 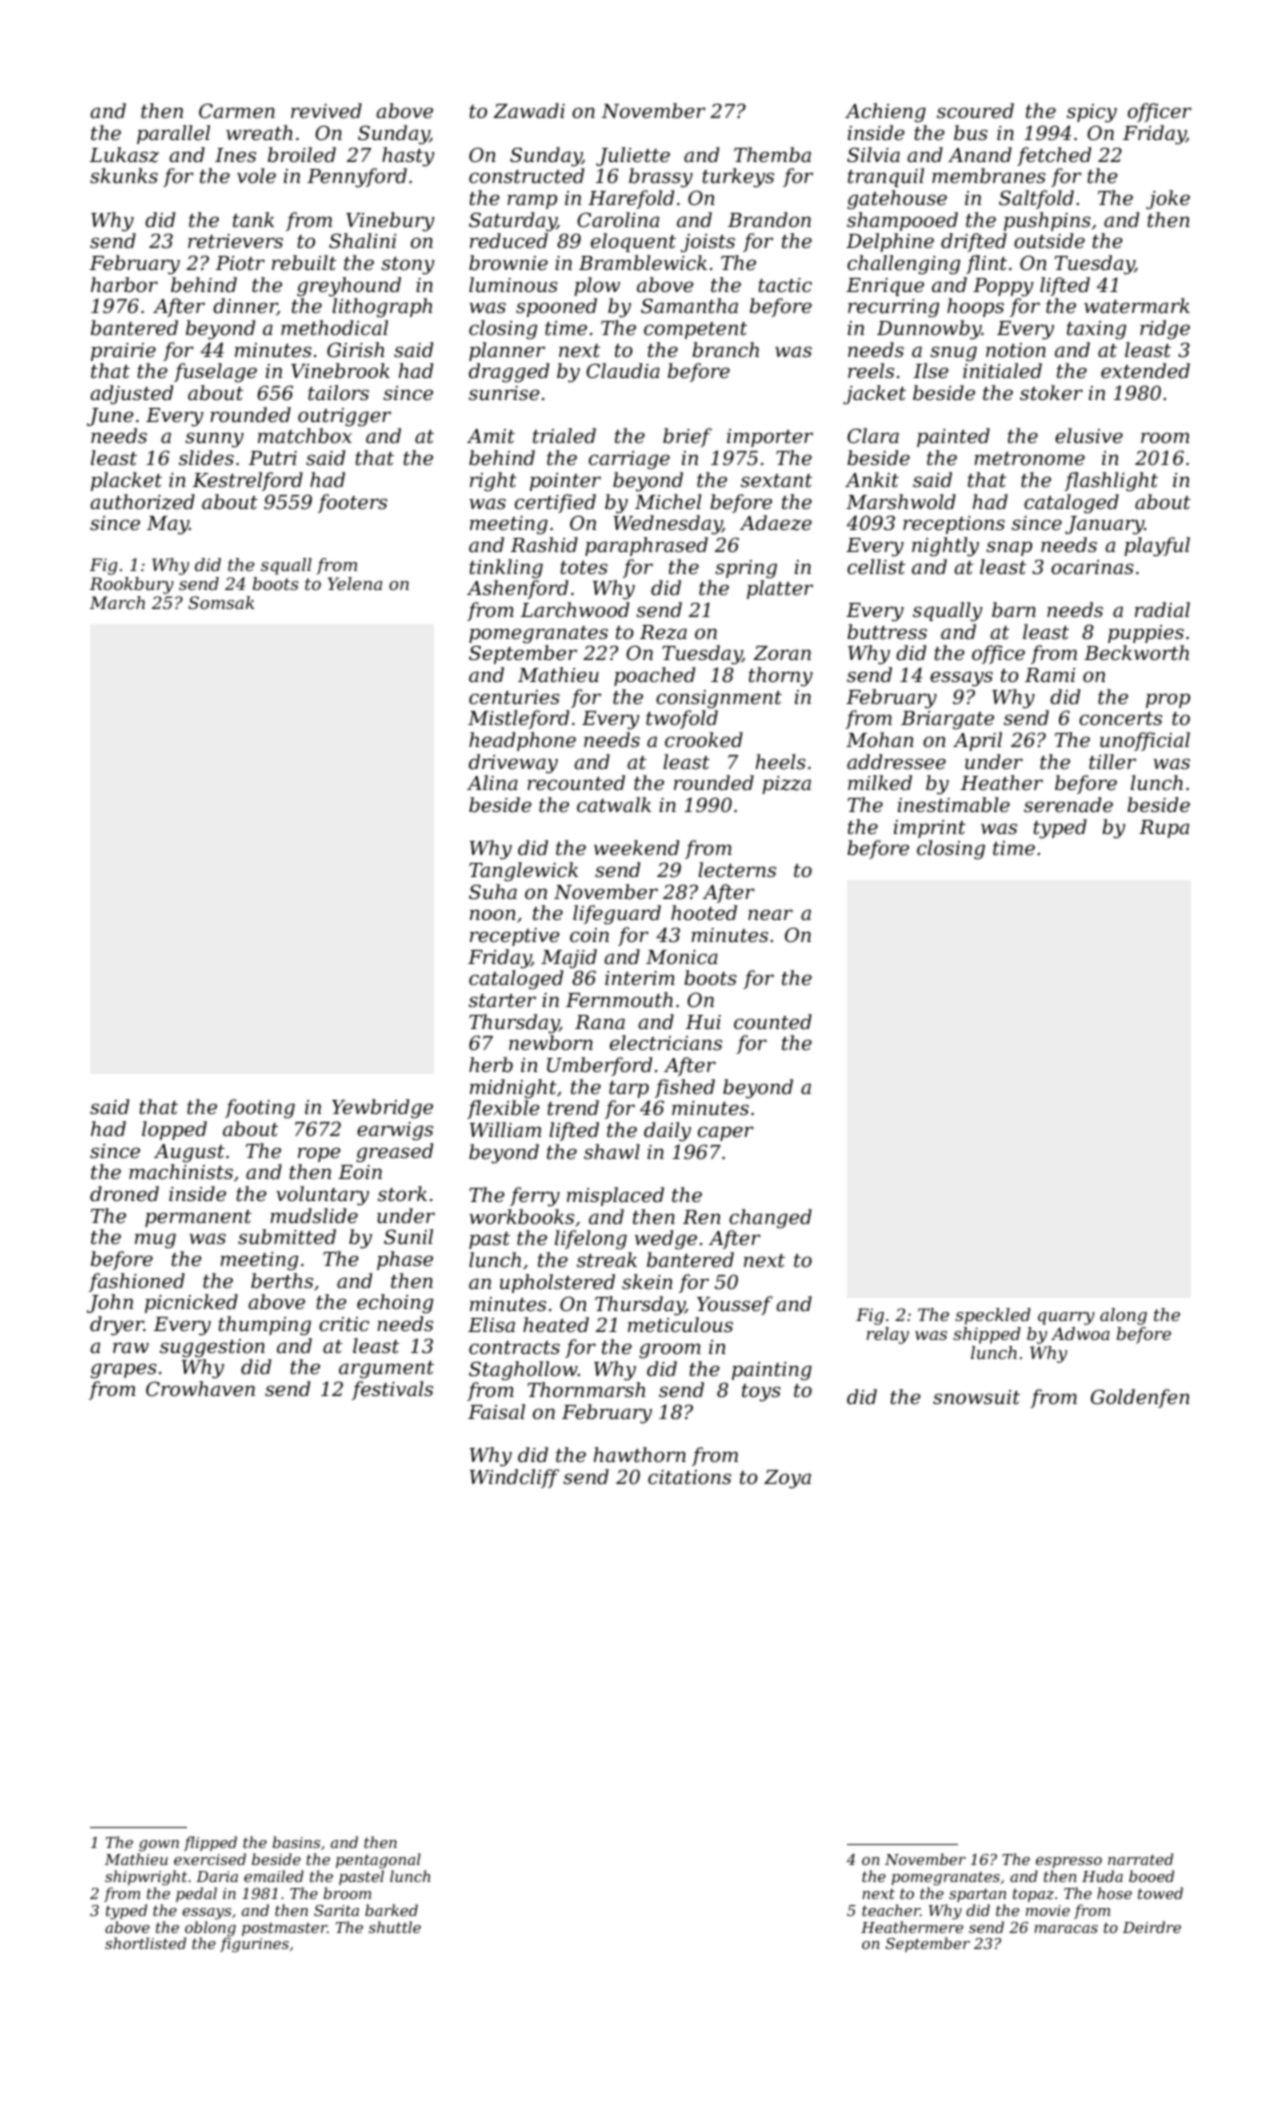 What do you see at coordinates (976, 1397) in the image?
I see `snowsuit` at bounding box center [976, 1397].
